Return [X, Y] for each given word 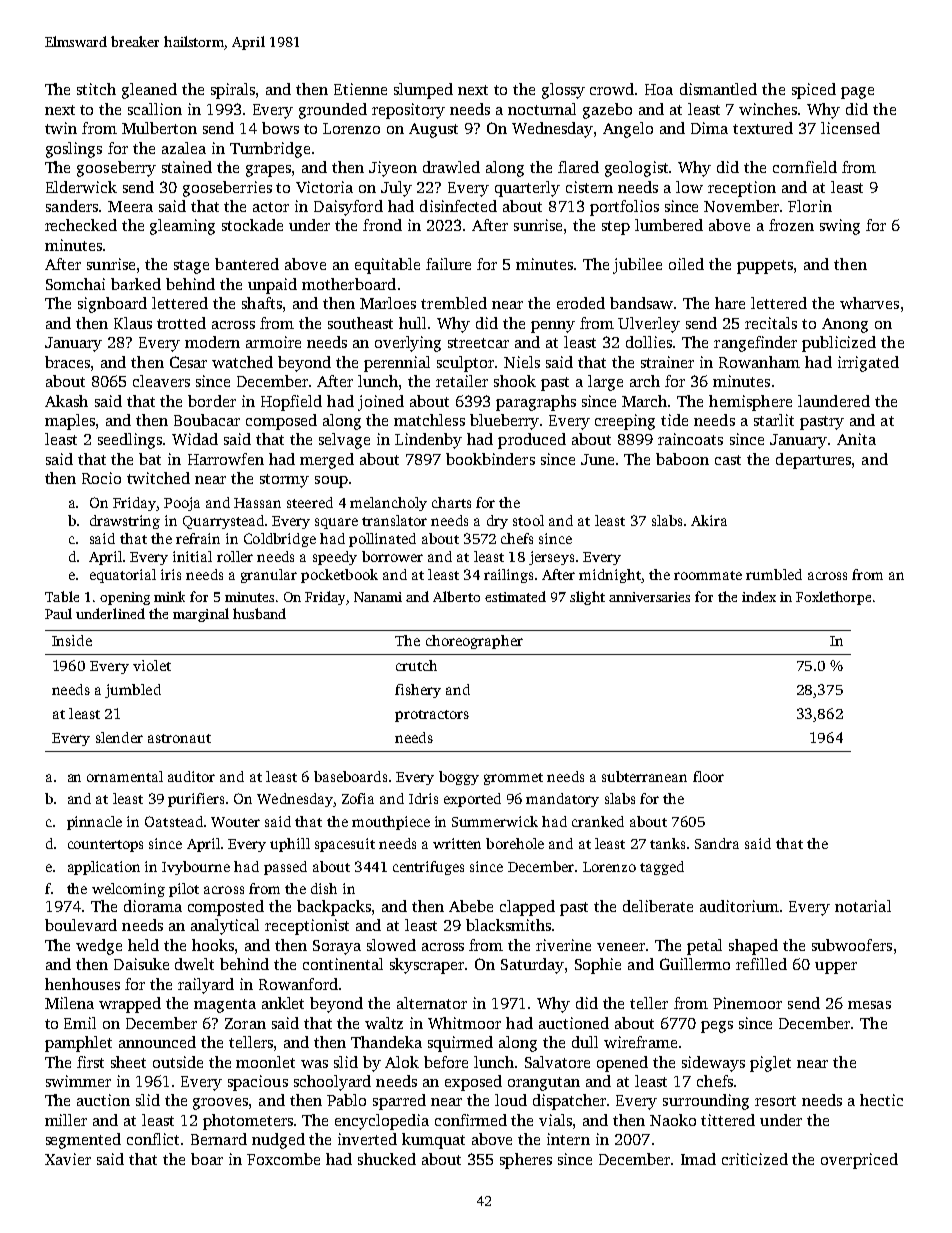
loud [511, 1100]
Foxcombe [283, 1159]
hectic [881, 1100]
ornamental [125, 776]
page [857, 93]
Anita [856, 439]
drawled [451, 167]
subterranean [644, 776]
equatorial [123, 576]
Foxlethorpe [833, 598]
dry [497, 522]
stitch [96, 89]
